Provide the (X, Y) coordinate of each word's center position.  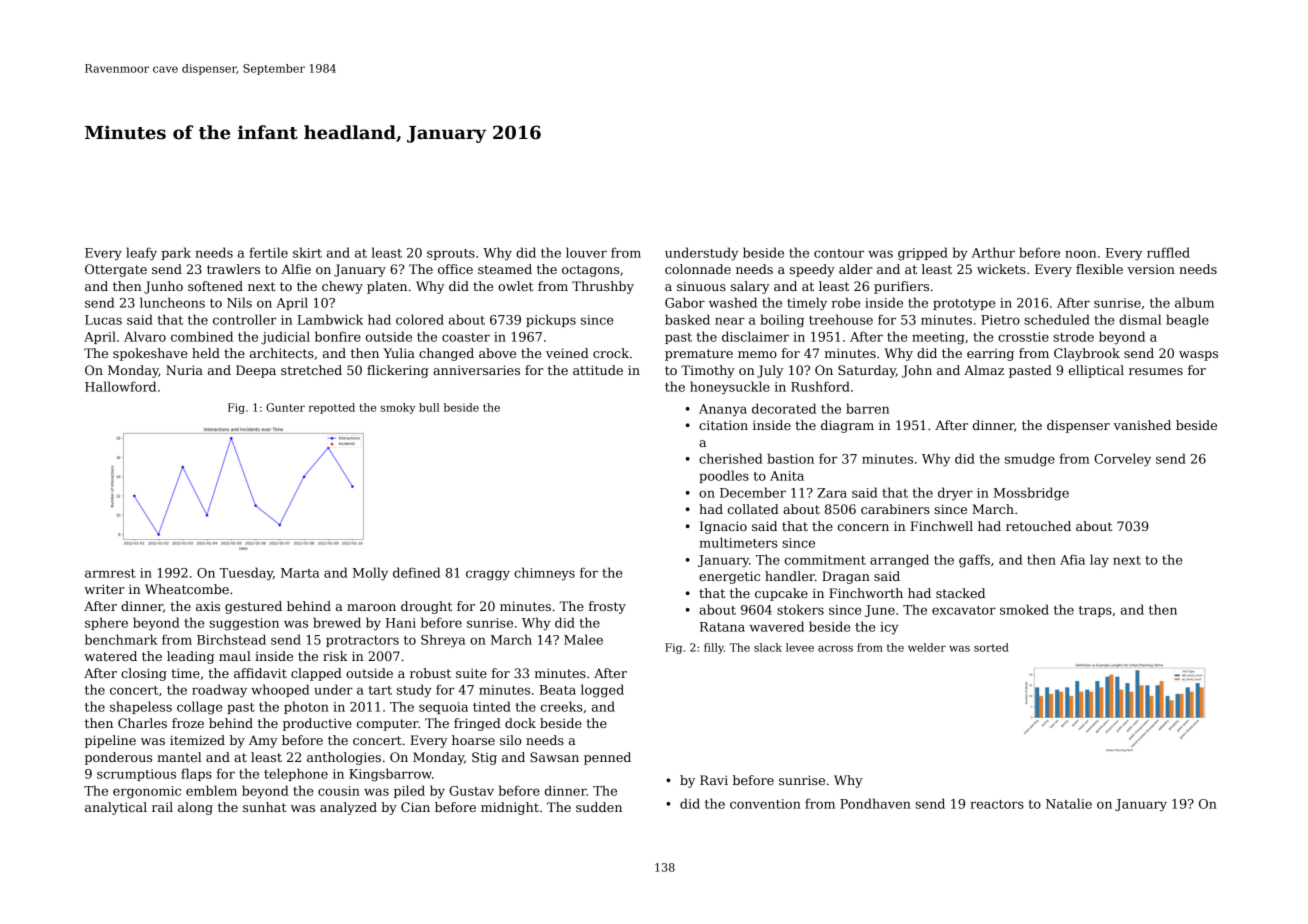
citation (723, 425)
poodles (724, 476)
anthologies (344, 758)
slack (768, 647)
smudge (1030, 460)
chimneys (544, 574)
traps (1095, 611)
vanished (1142, 425)
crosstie (1023, 337)
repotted (332, 408)
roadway (219, 691)
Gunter (285, 407)
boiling (782, 321)
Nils (239, 302)
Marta (300, 573)
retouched (1038, 526)
